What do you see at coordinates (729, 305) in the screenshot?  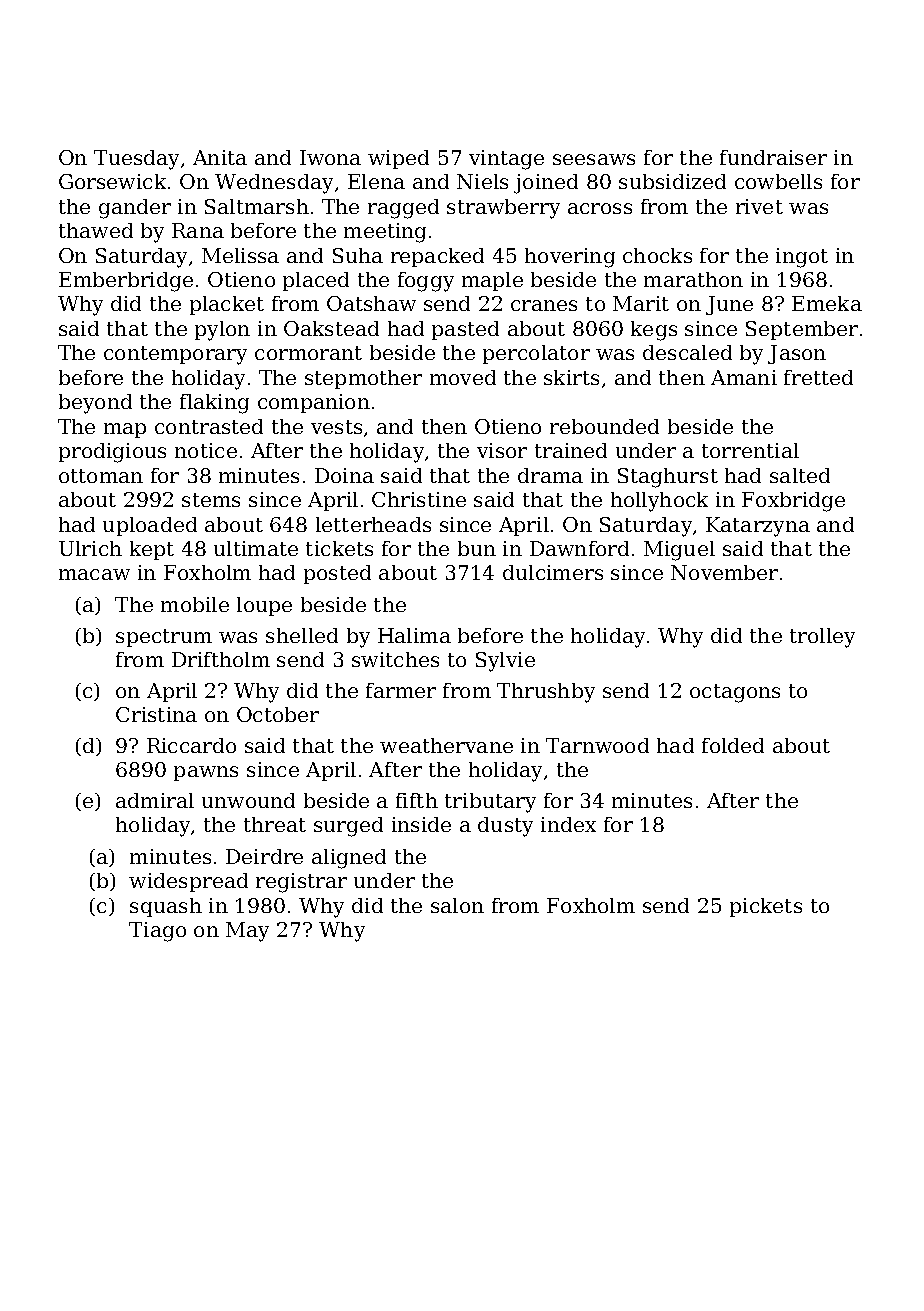 I see `June` at bounding box center [729, 305].
